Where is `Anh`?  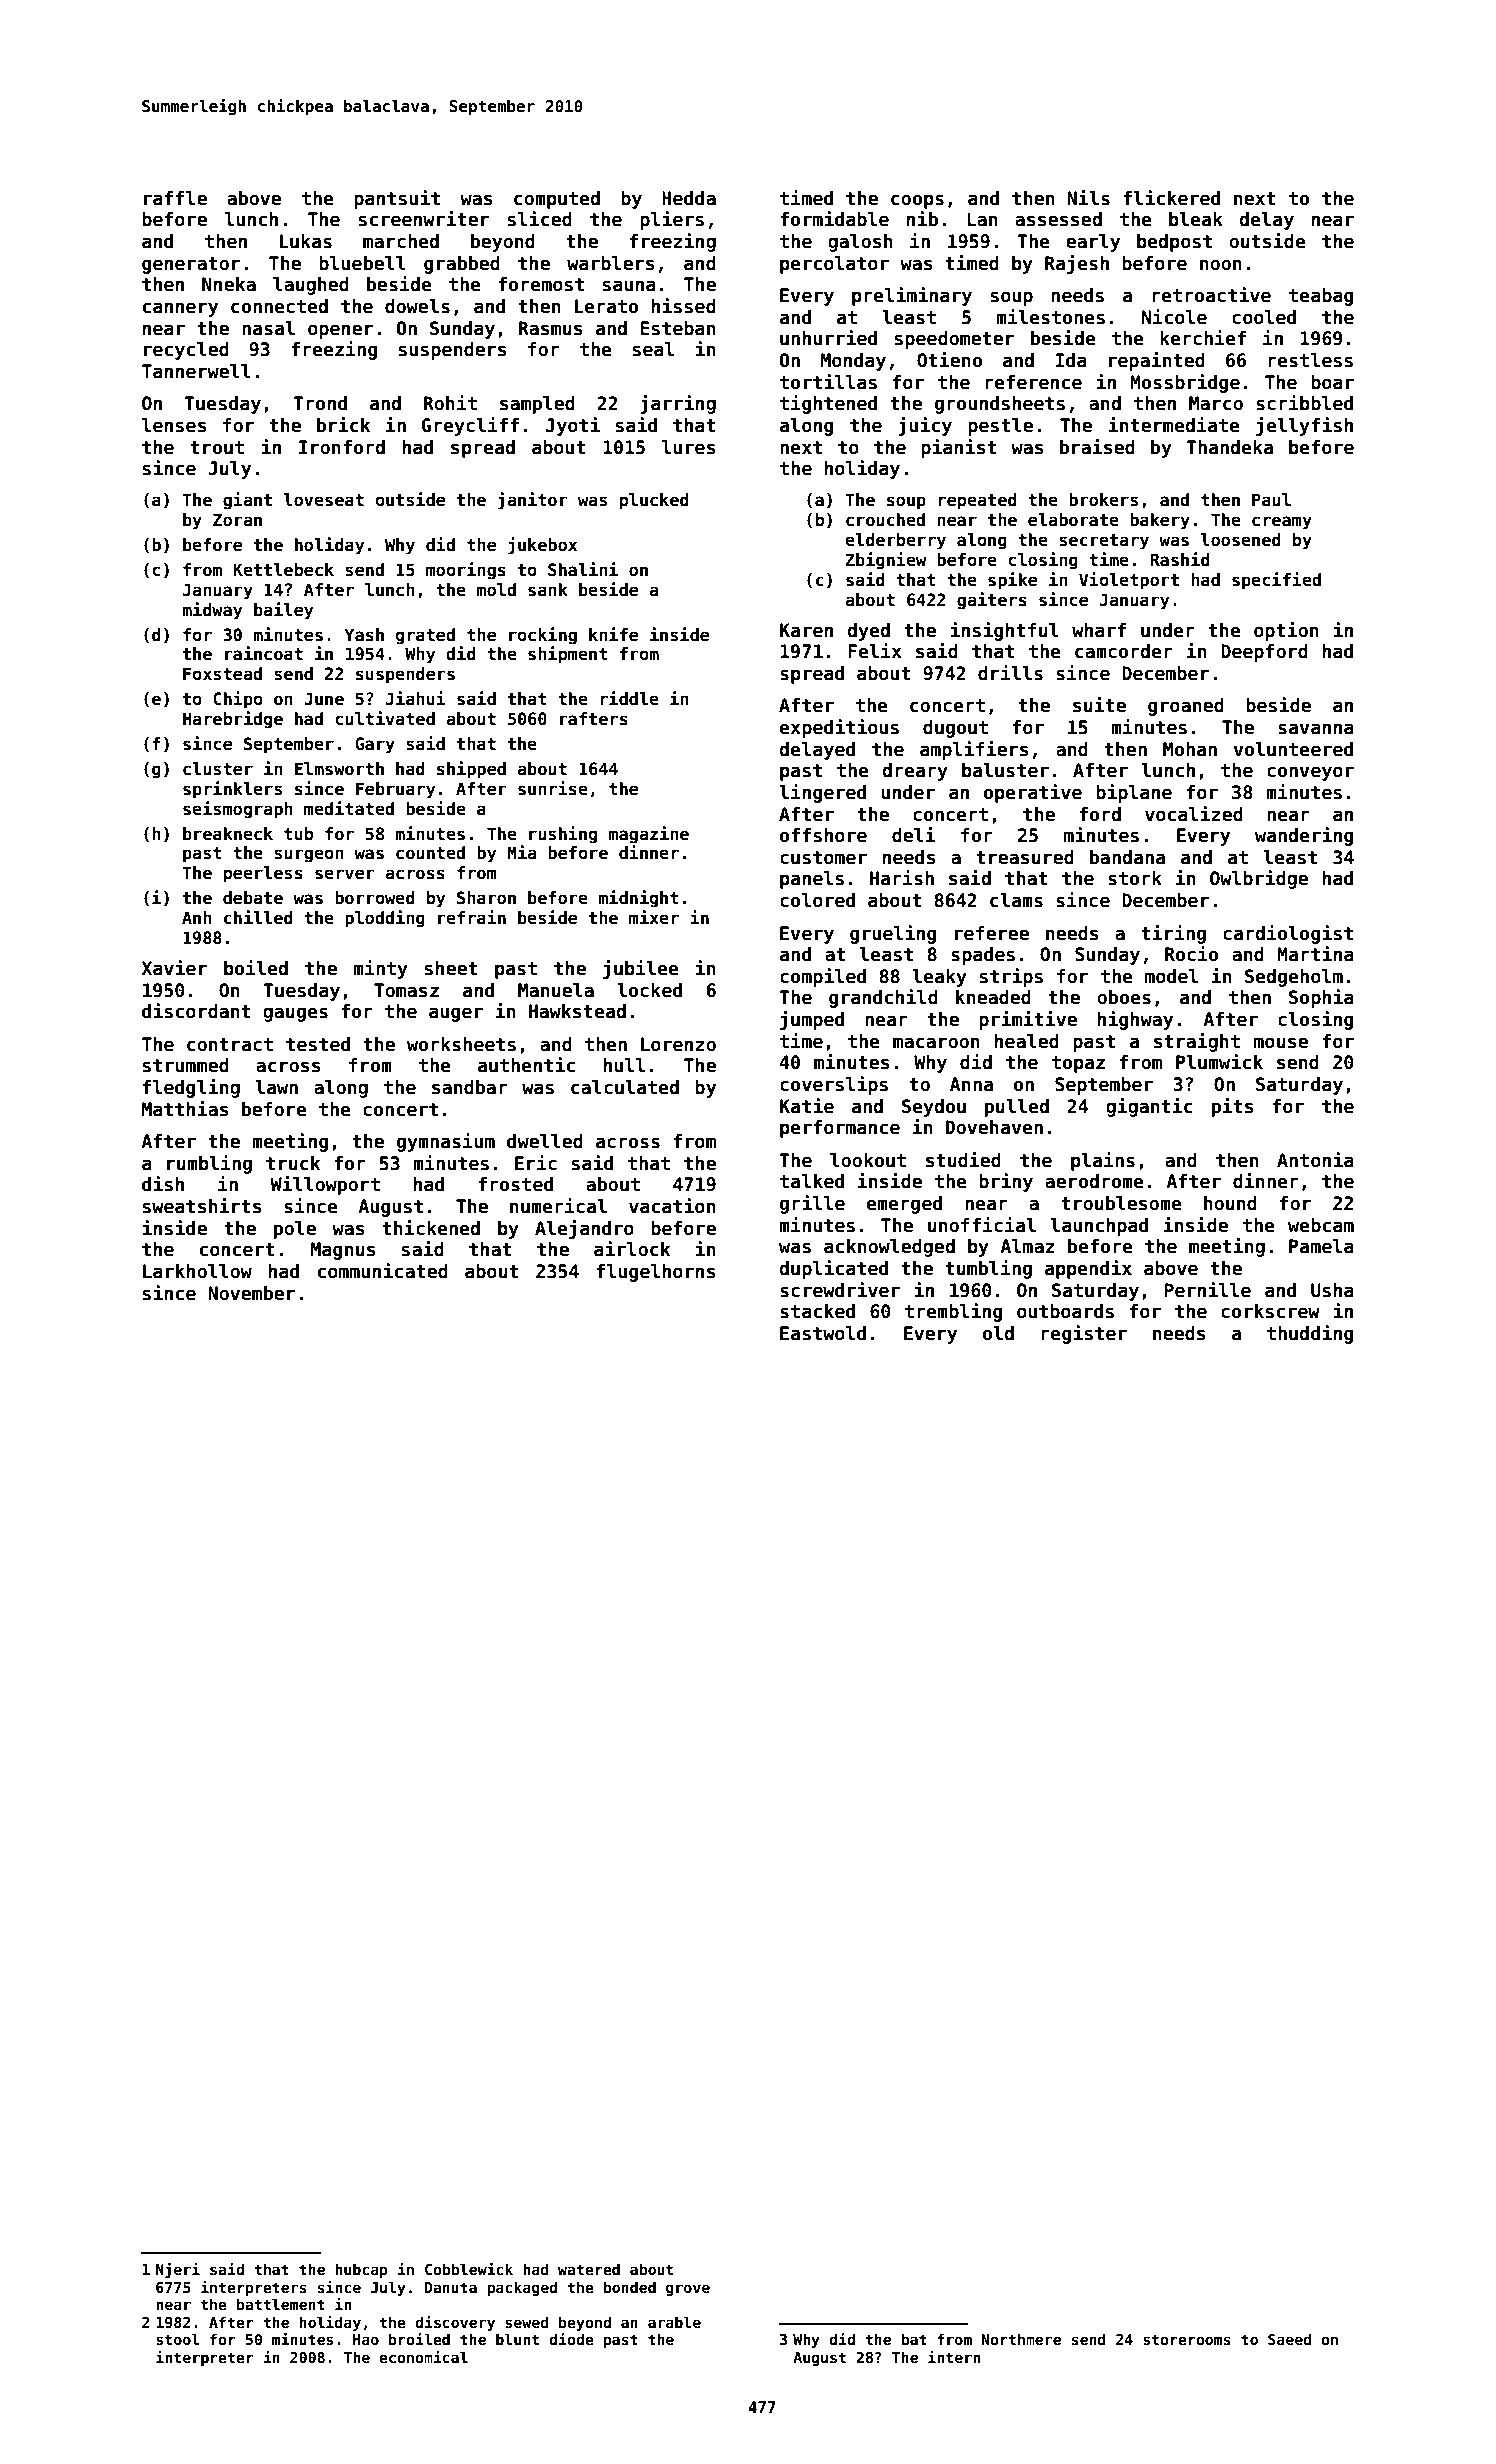 Anh is located at coordinates (196, 917).
